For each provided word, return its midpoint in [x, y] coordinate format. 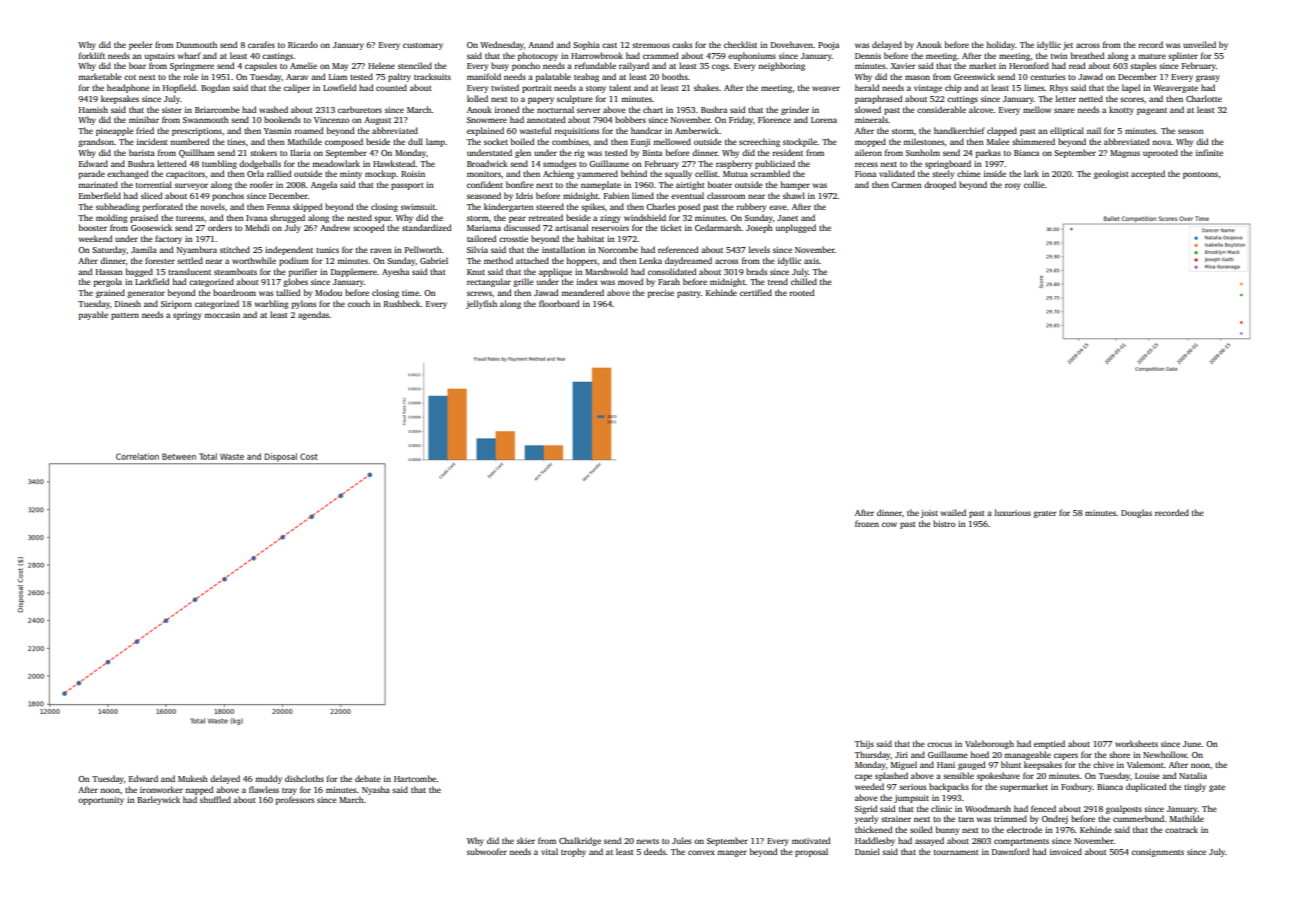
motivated [811, 840]
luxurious [1013, 512]
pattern [125, 316]
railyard [634, 66]
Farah [669, 281]
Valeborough [989, 744]
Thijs [864, 744]
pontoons [1200, 175]
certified [756, 292]
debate [368, 778]
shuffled [215, 799]
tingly [1195, 787]
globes [295, 282]
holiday [1000, 45]
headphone [128, 88]
